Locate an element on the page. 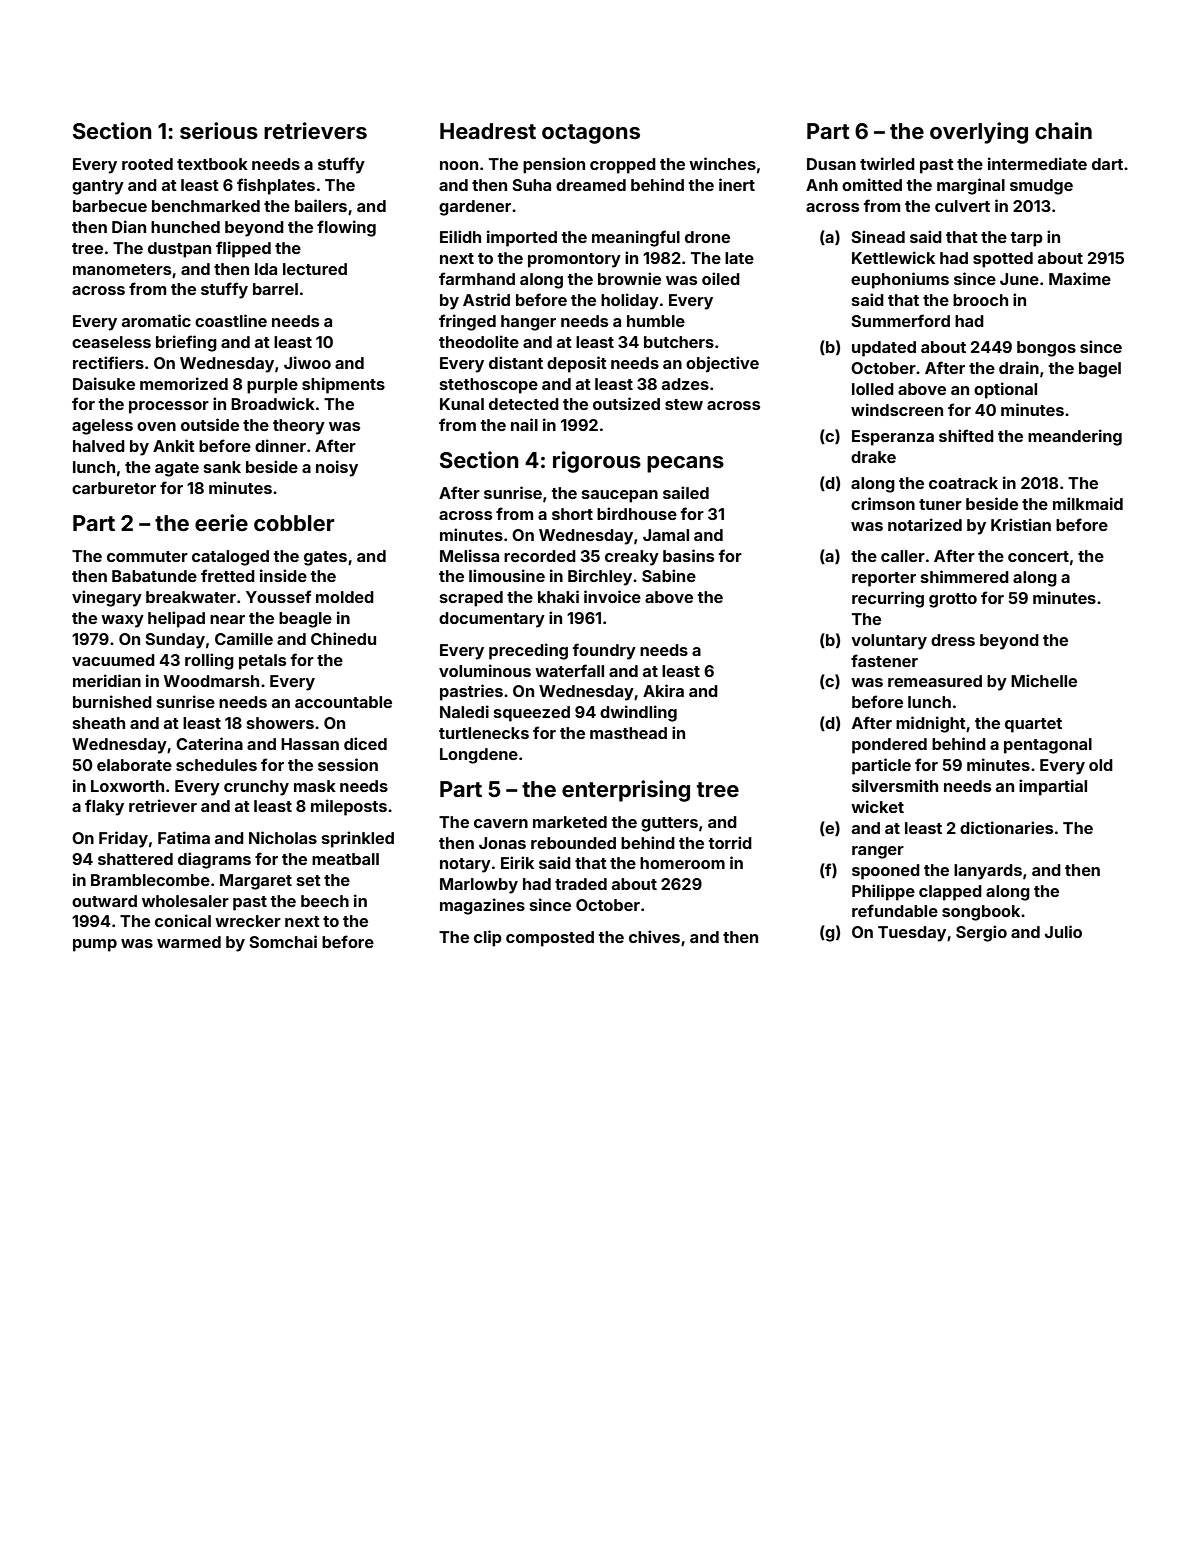 This image has height=1556, width=1202. Ankit is located at coordinates (174, 445).
